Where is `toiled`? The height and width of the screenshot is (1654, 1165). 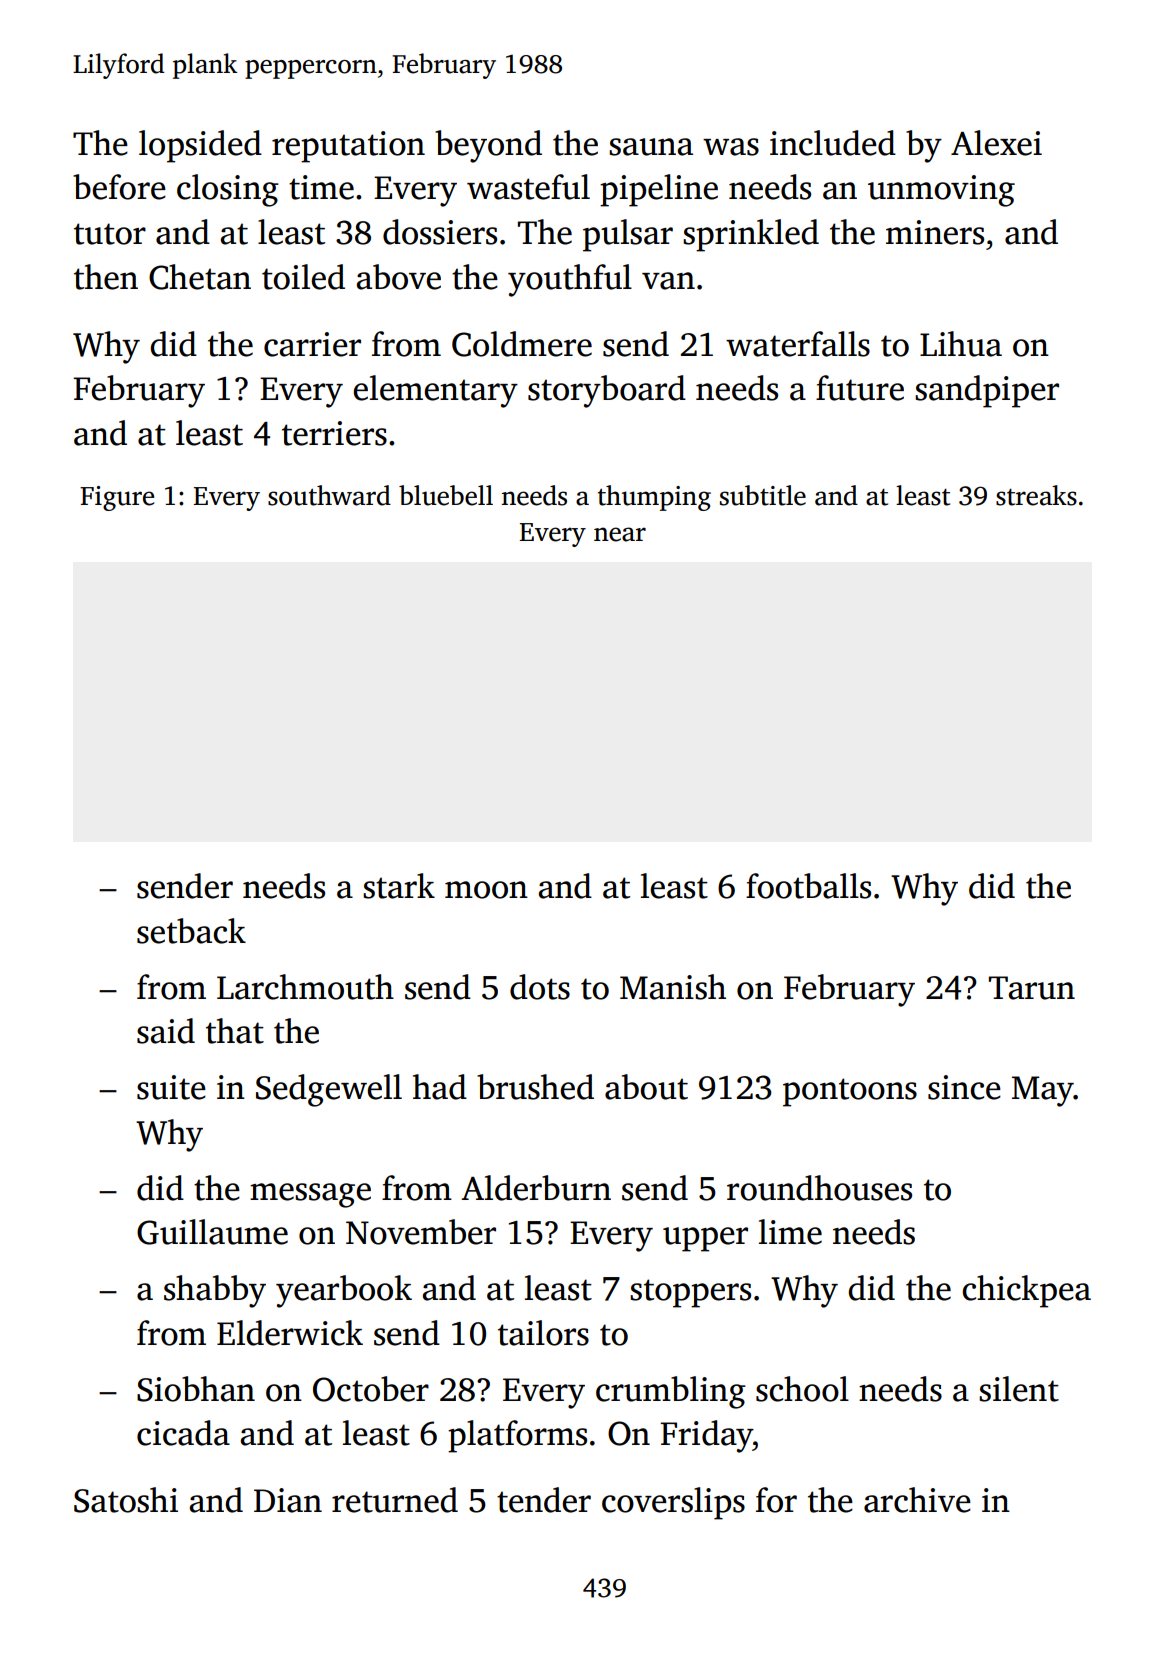
toiled is located at coordinates (303, 277).
